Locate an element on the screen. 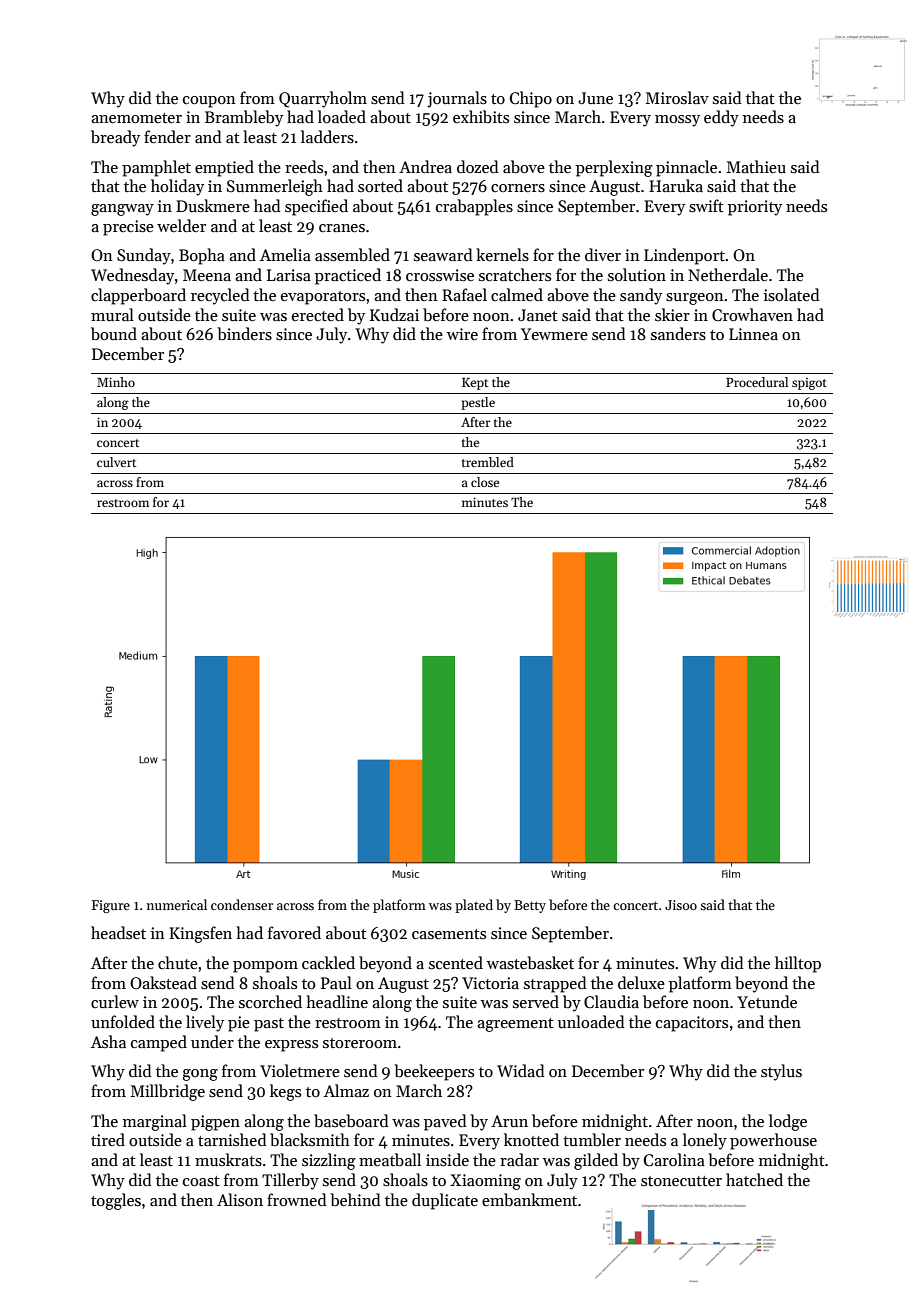 This screenshot has height=1308, width=924. culvert is located at coordinates (116, 462).
